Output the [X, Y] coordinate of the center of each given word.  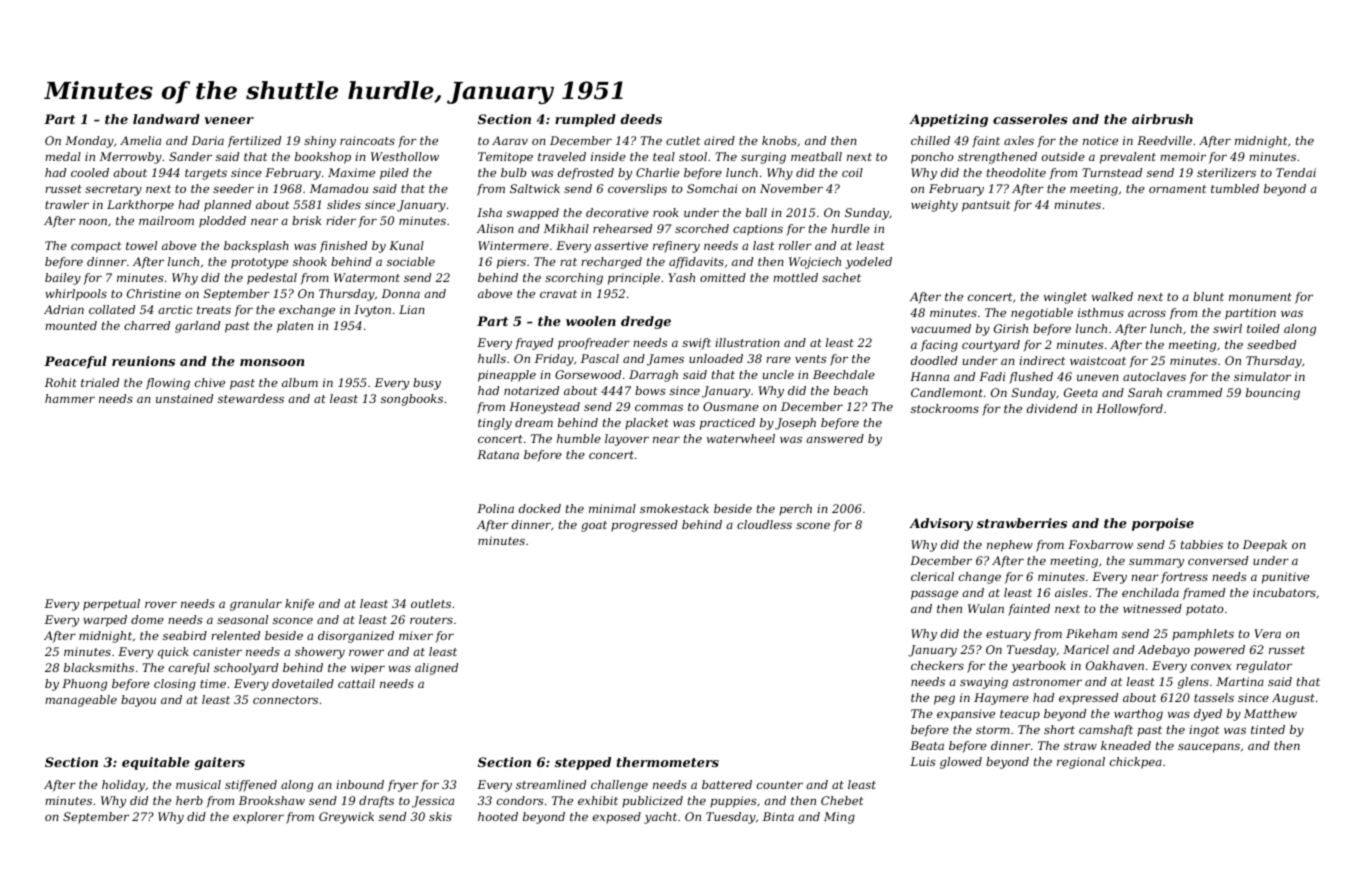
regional [1081, 763]
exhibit [598, 800]
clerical [932, 576]
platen [295, 327]
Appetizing [948, 120]
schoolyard [246, 669]
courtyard [991, 346]
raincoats [367, 140]
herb [189, 800]
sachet [841, 277]
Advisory [941, 524]
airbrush [1162, 119]
